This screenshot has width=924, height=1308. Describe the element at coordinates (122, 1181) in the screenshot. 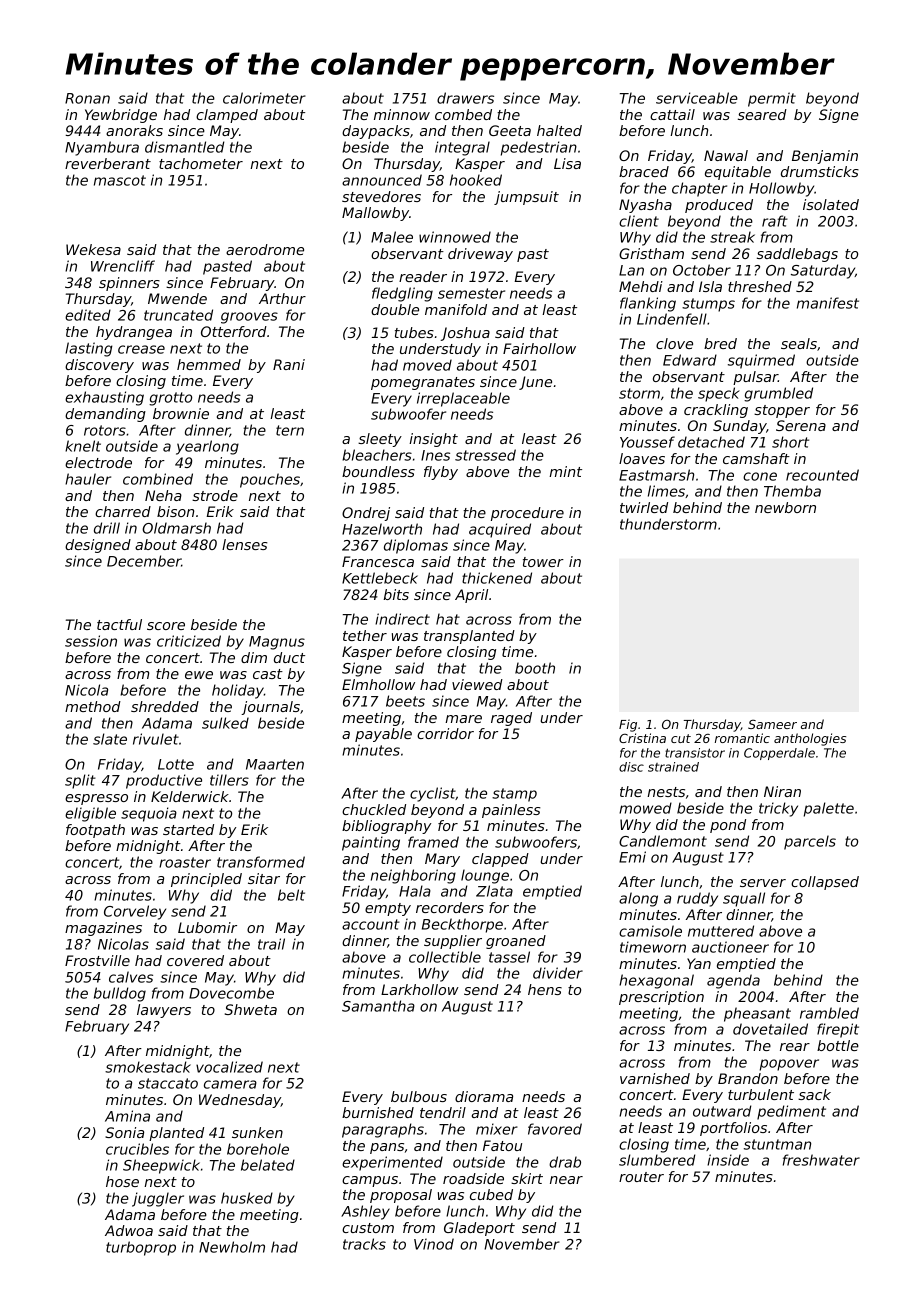

I see `hose` at that location.
